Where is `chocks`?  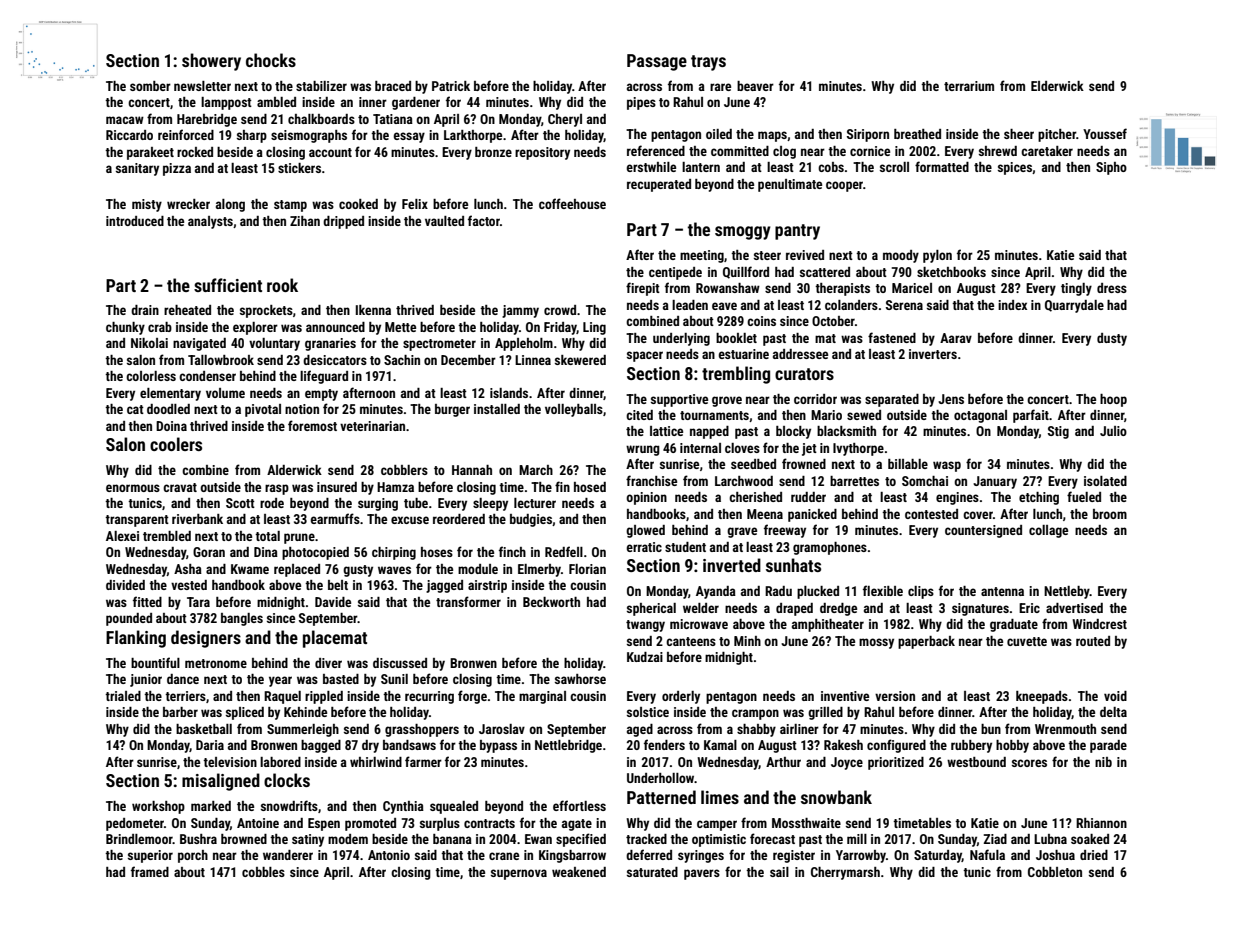
chocks is located at coordinates (271, 60).
